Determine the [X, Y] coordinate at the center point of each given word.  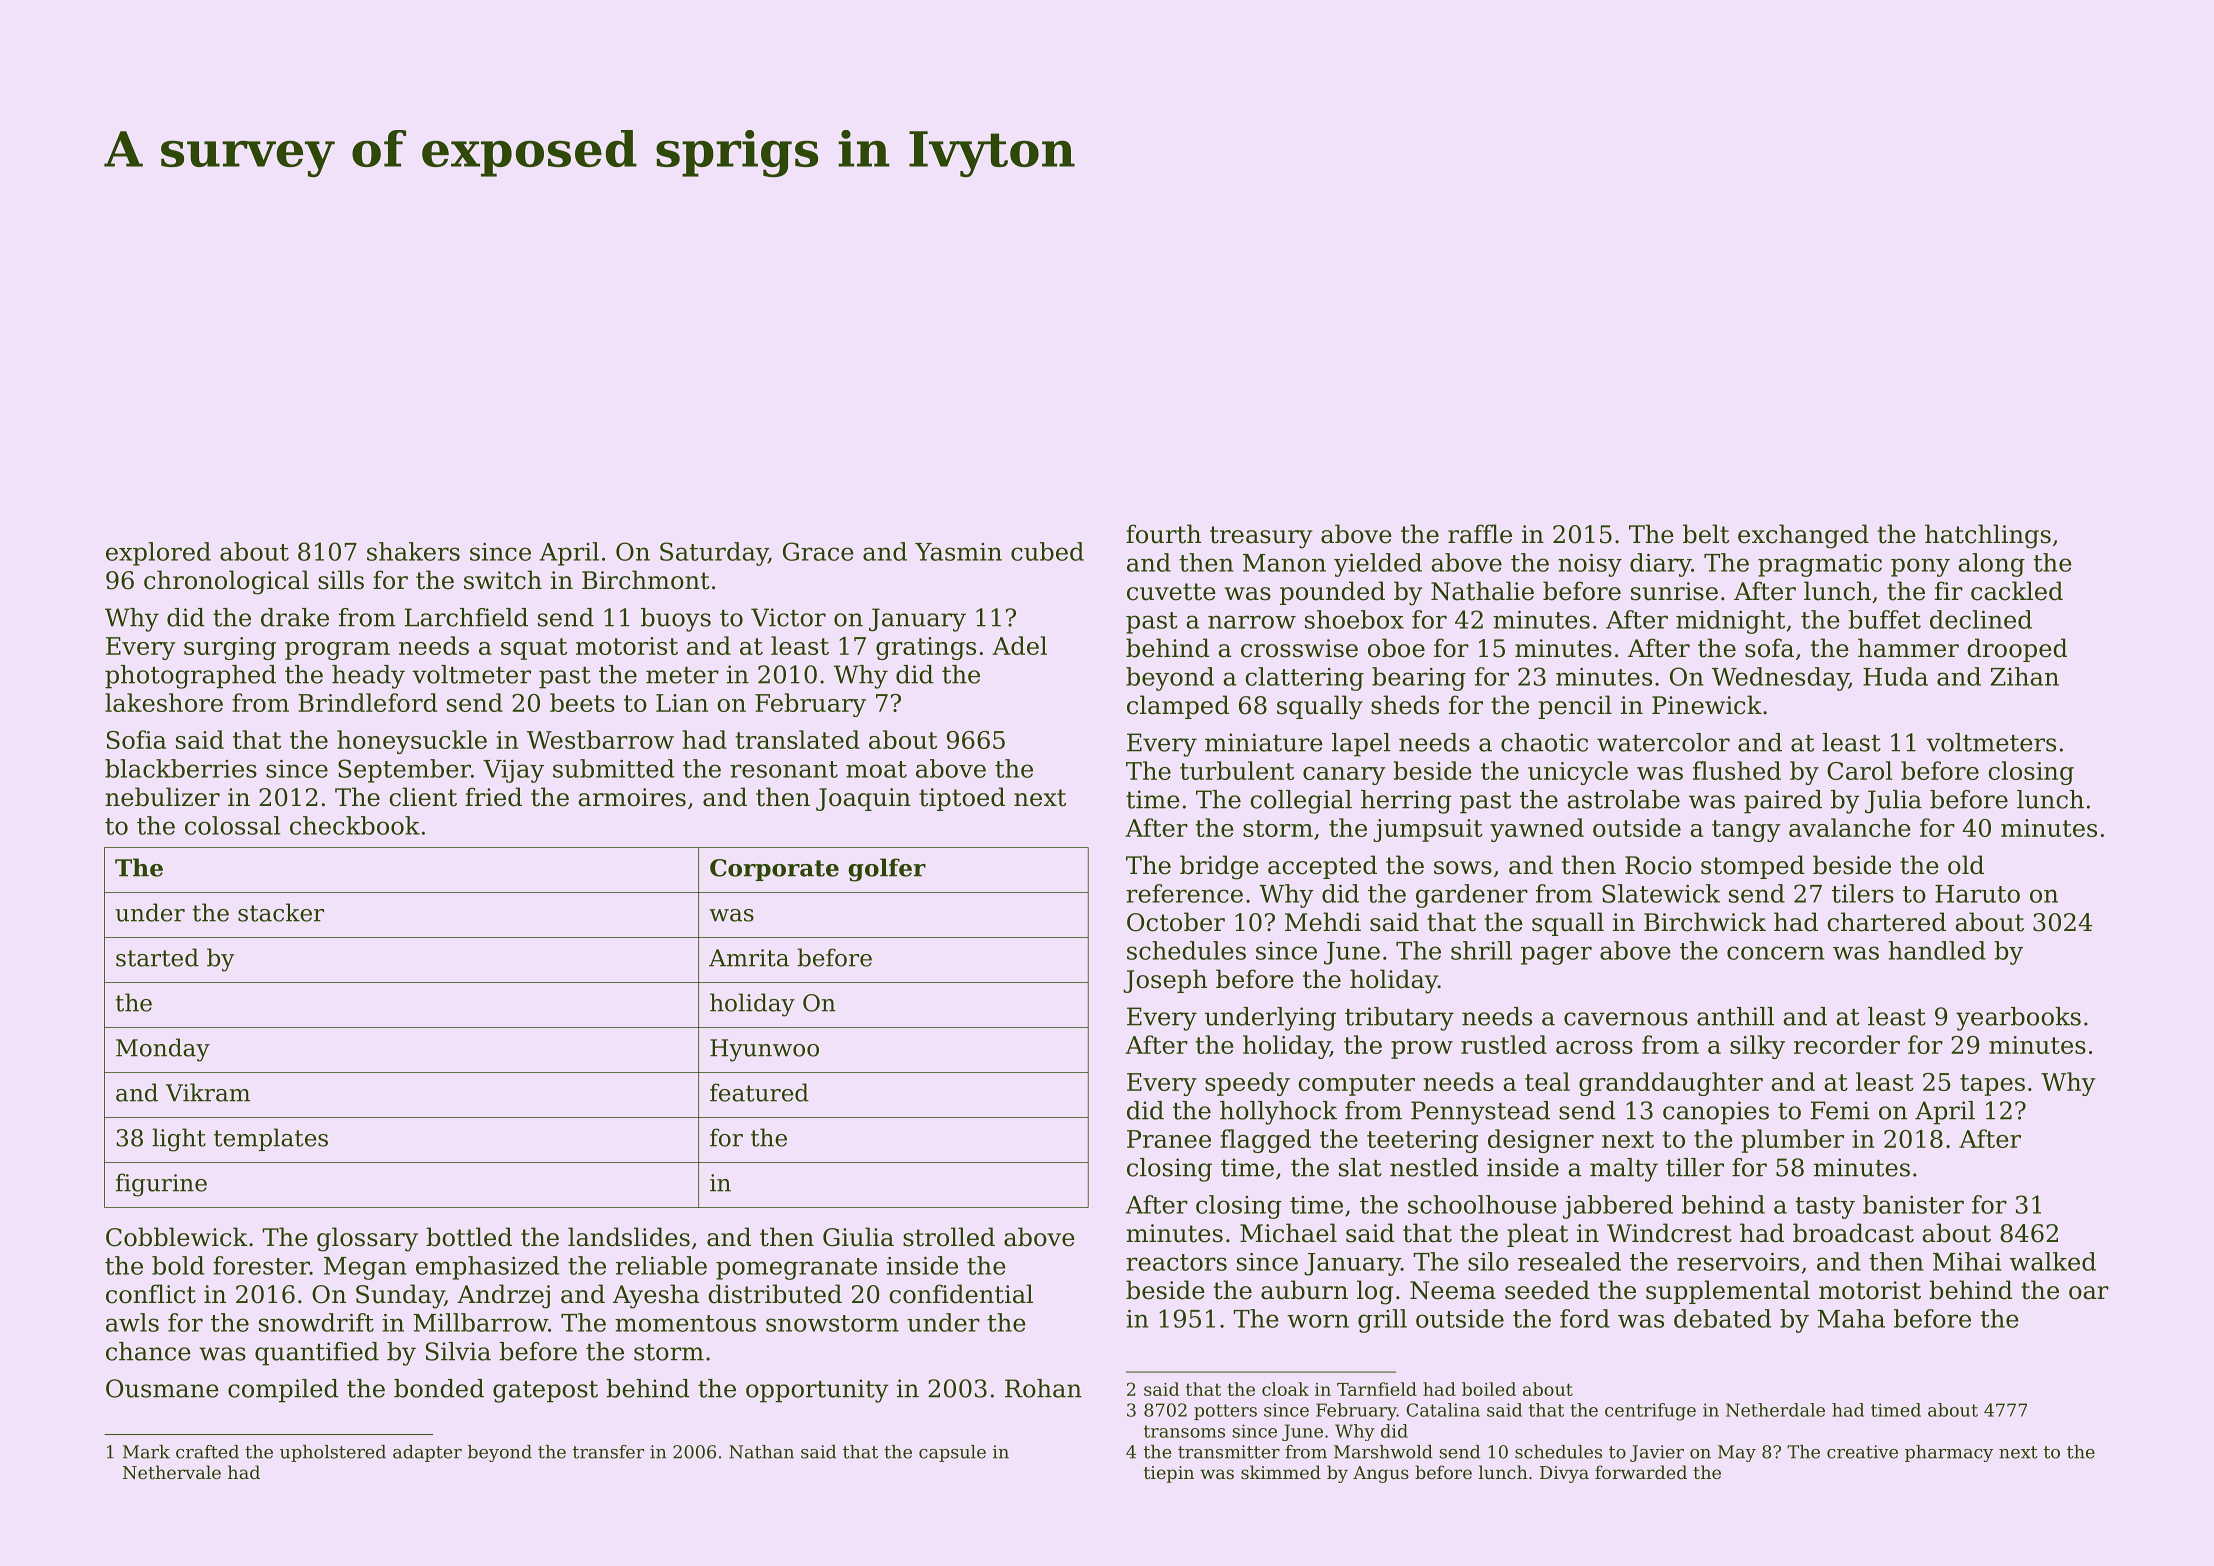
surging [230, 648]
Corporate [774, 870]
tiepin [1169, 1474]
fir [1949, 590]
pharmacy [1949, 1453]
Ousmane [162, 1388]
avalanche [1850, 827]
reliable [661, 1265]
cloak [1285, 1389]
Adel [1019, 645]
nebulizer [162, 797]
